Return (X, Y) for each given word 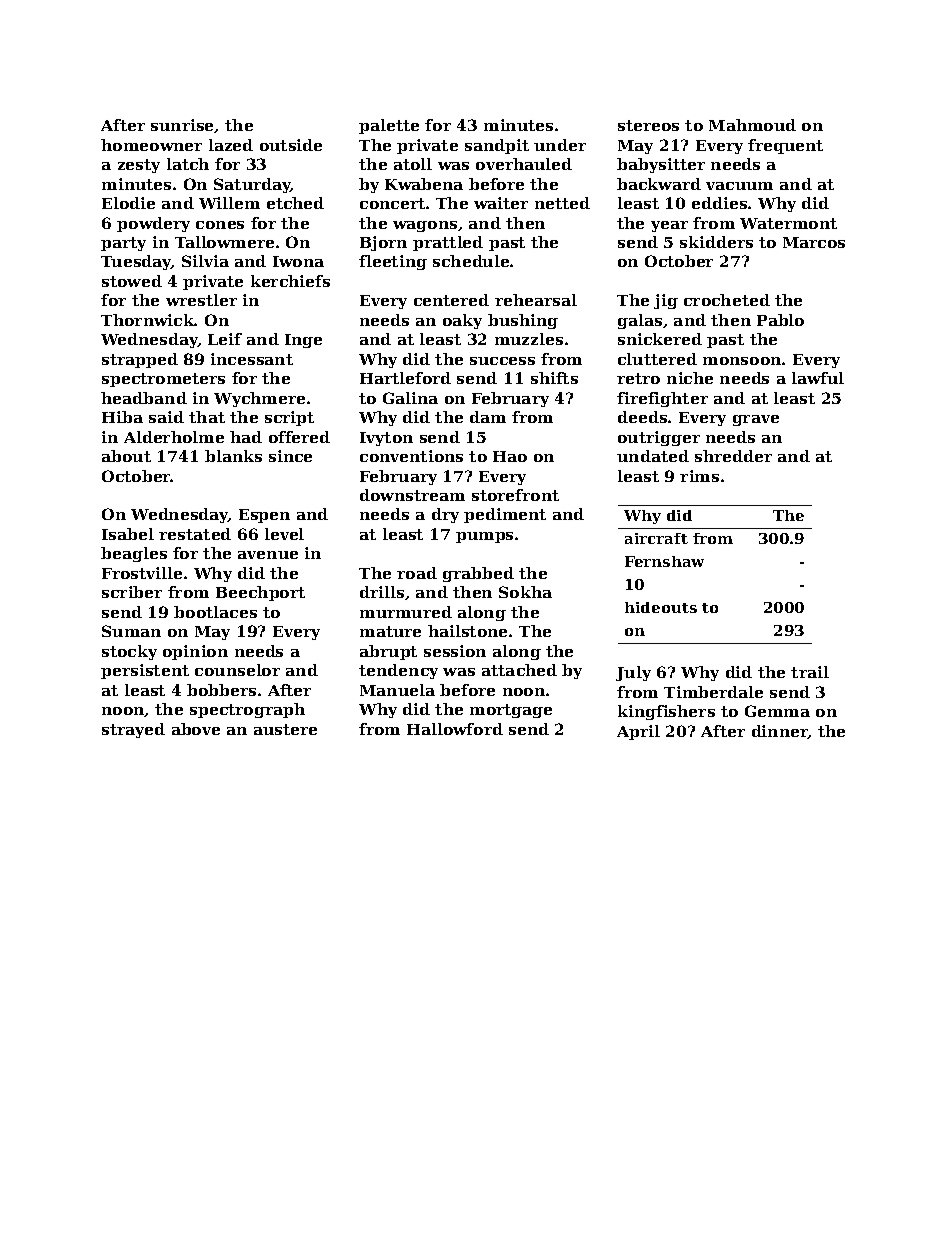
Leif (225, 339)
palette (389, 126)
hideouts (661, 607)
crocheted (727, 300)
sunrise (183, 126)
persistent (145, 671)
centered (451, 300)
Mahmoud (752, 125)
